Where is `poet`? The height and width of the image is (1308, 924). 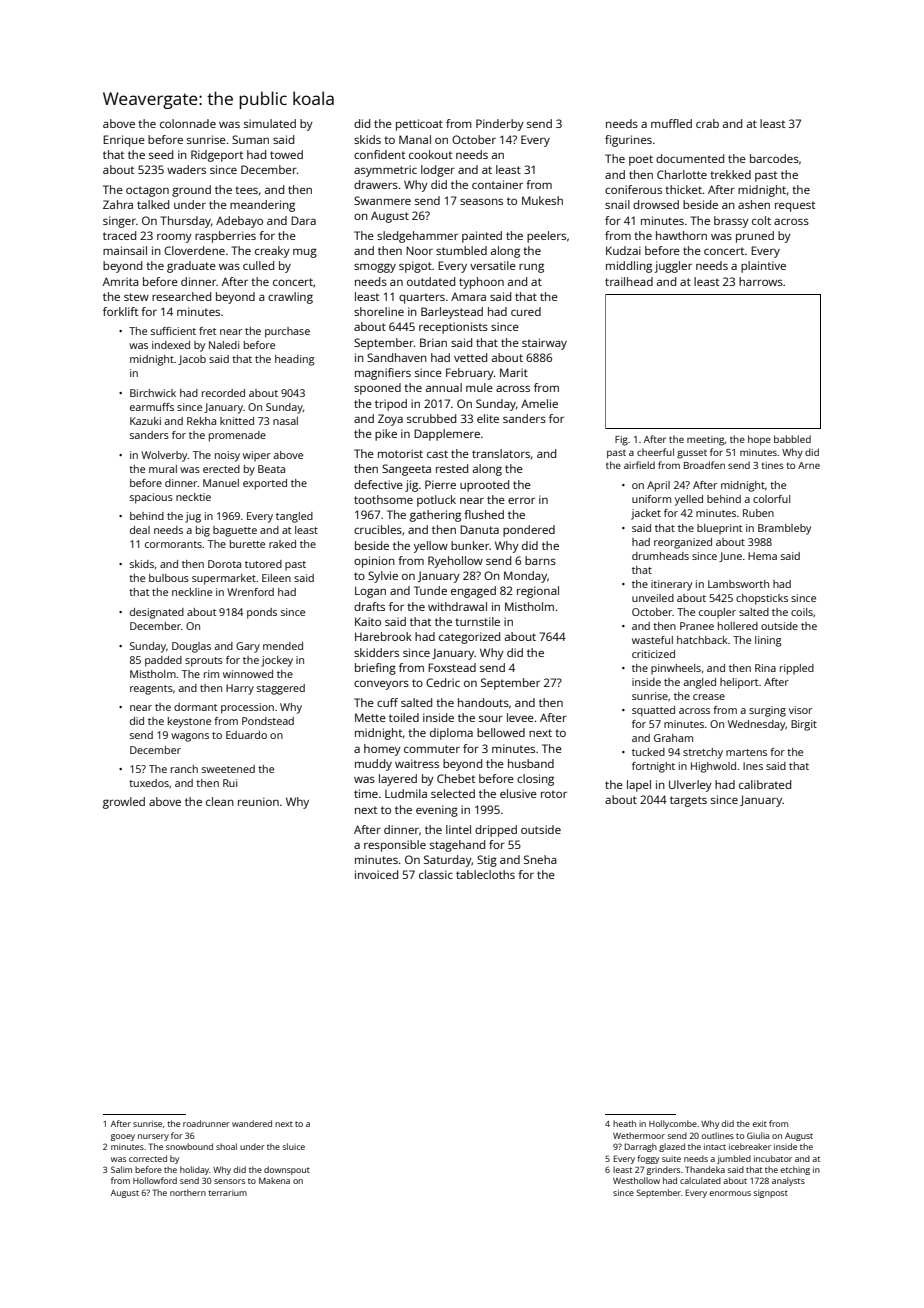 poet is located at coordinates (641, 160).
